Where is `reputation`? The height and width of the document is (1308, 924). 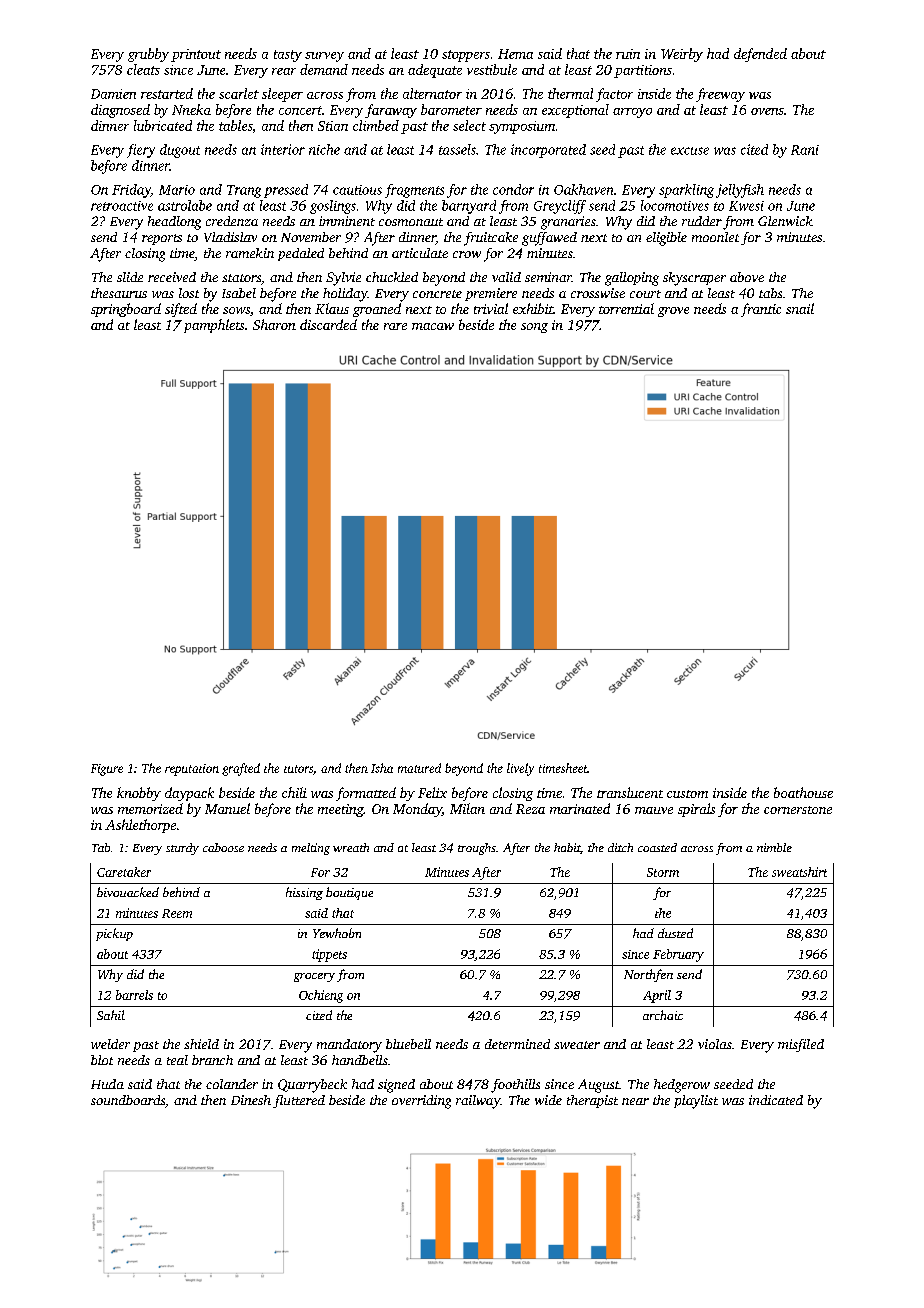
reputation is located at coordinates (192, 770).
